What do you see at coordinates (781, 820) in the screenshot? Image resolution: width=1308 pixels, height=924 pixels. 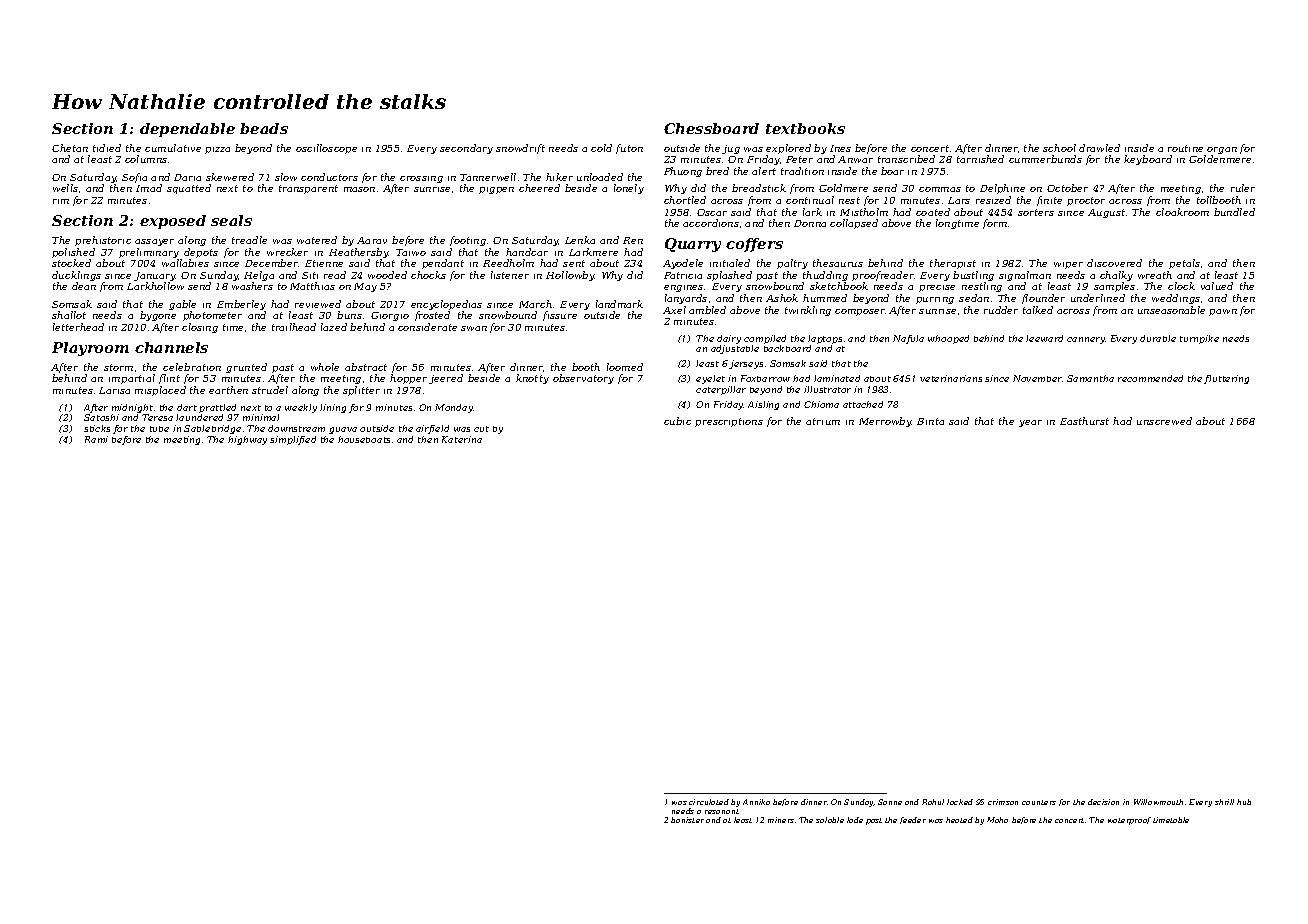 I see `miners` at bounding box center [781, 820].
